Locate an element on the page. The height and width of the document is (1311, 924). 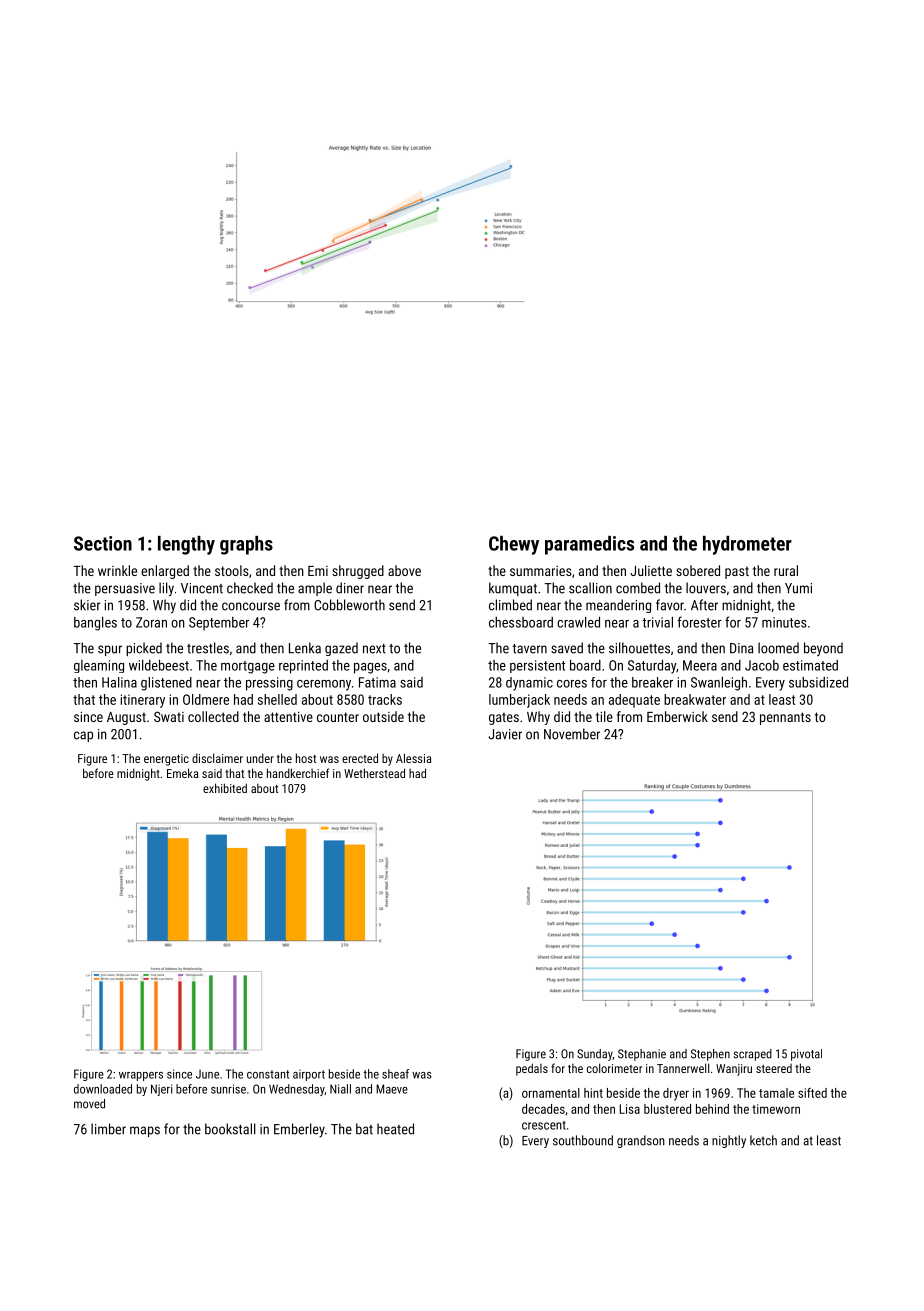
Chewy is located at coordinates (514, 545).
